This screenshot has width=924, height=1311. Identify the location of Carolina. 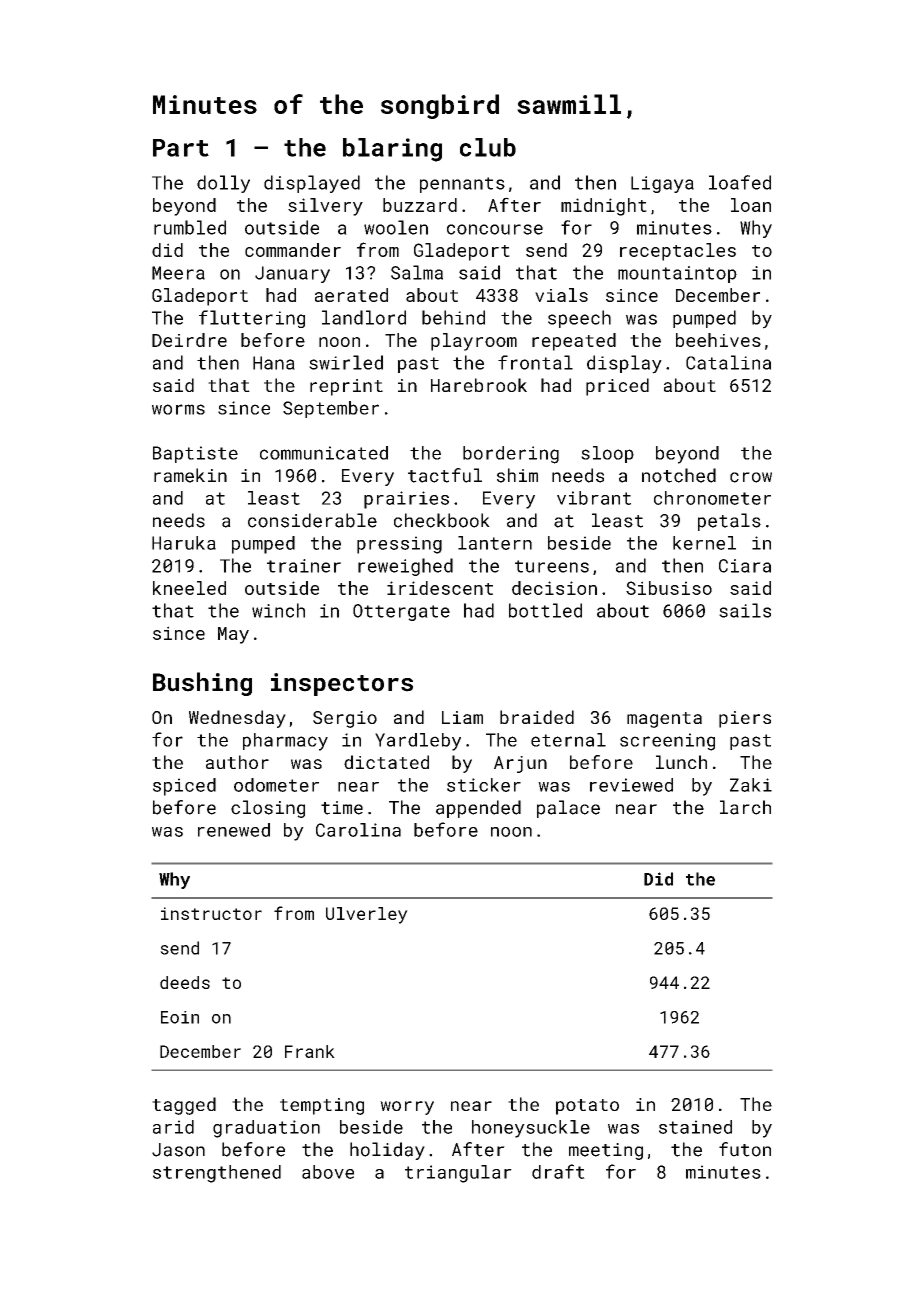
(358, 830).
